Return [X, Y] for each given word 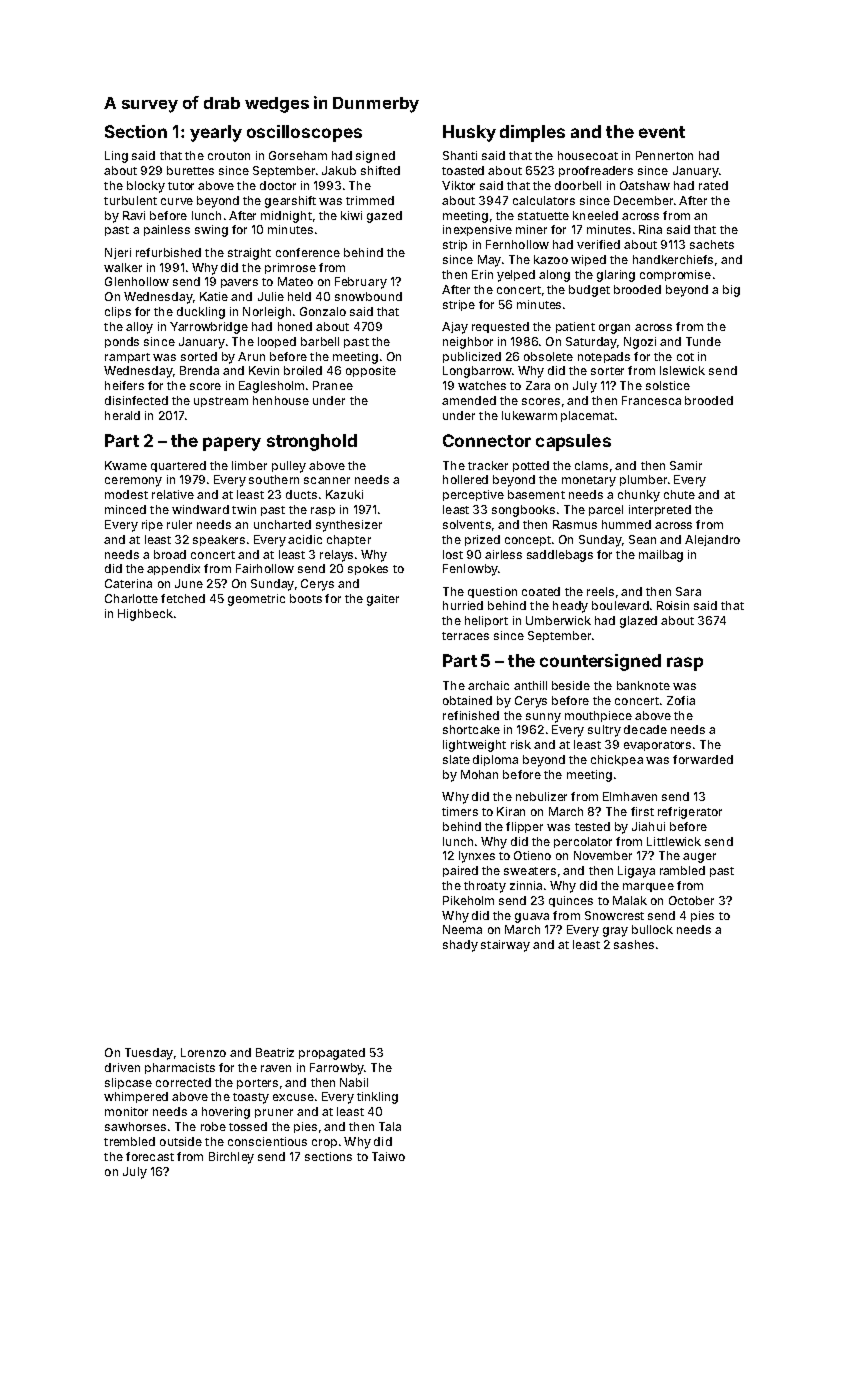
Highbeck [145, 615]
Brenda [199, 370]
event [662, 132]
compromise [675, 275]
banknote [643, 685]
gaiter [383, 600]
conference [308, 252]
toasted [463, 170]
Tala [390, 1126]
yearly [216, 133]
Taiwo [388, 1156]
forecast [150, 1156]
